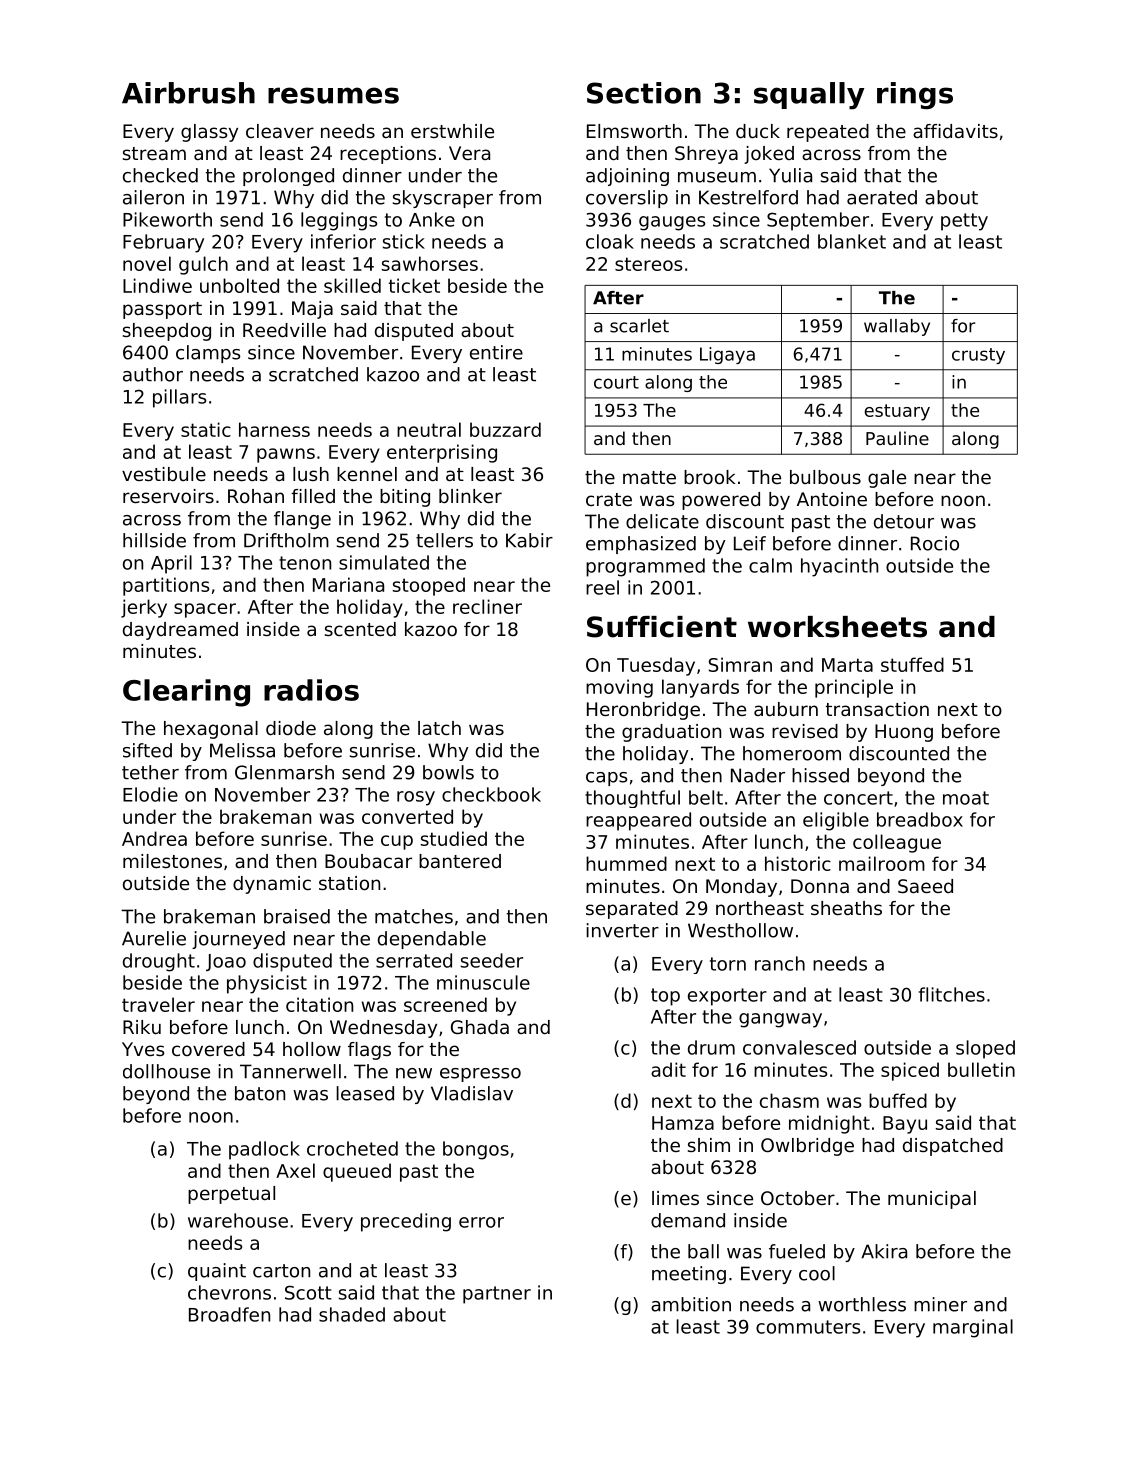  I want to click on prolonged, so click(288, 177).
